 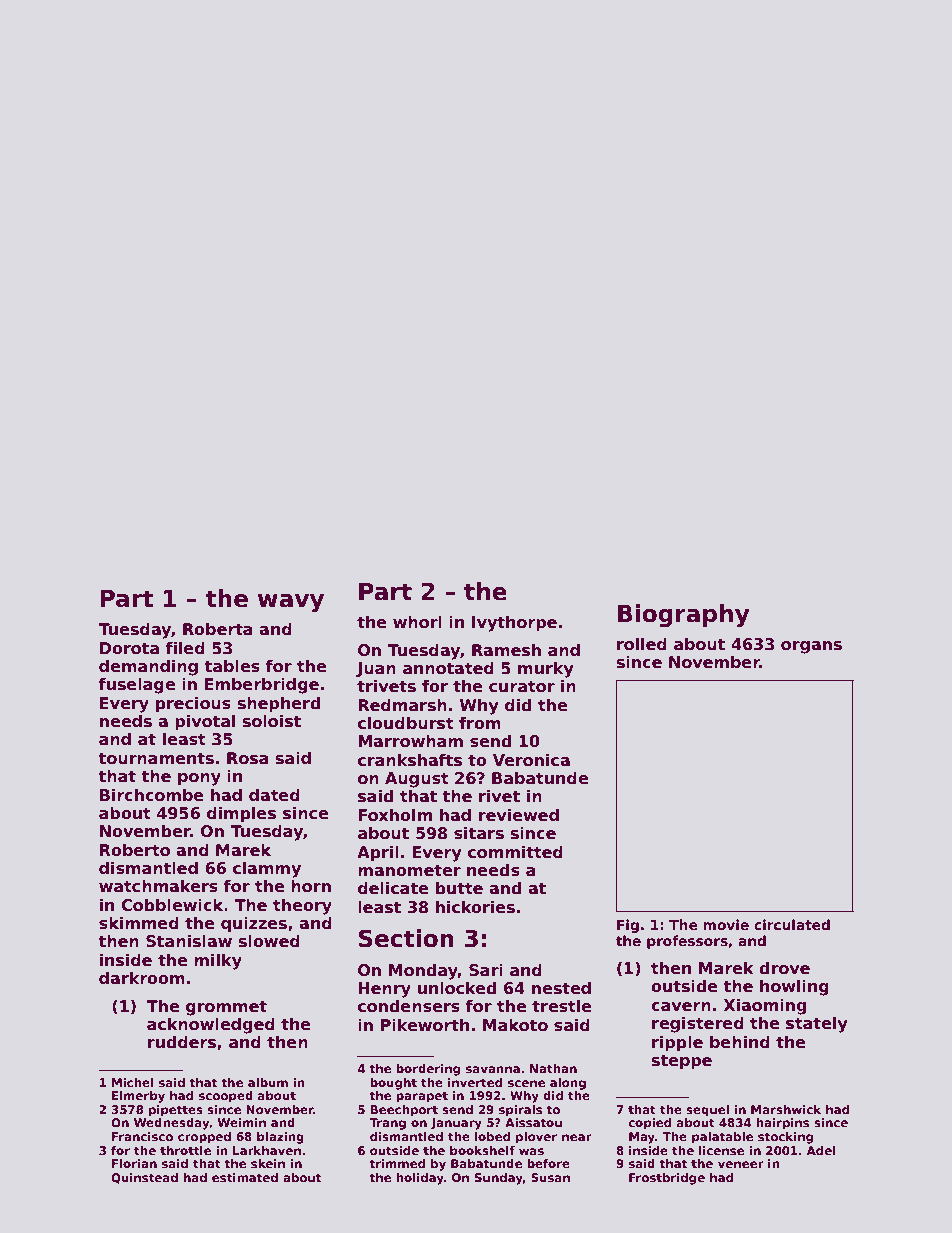 What do you see at coordinates (218, 629) in the image?
I see `Roberta` at bounding box center [218, 629].
